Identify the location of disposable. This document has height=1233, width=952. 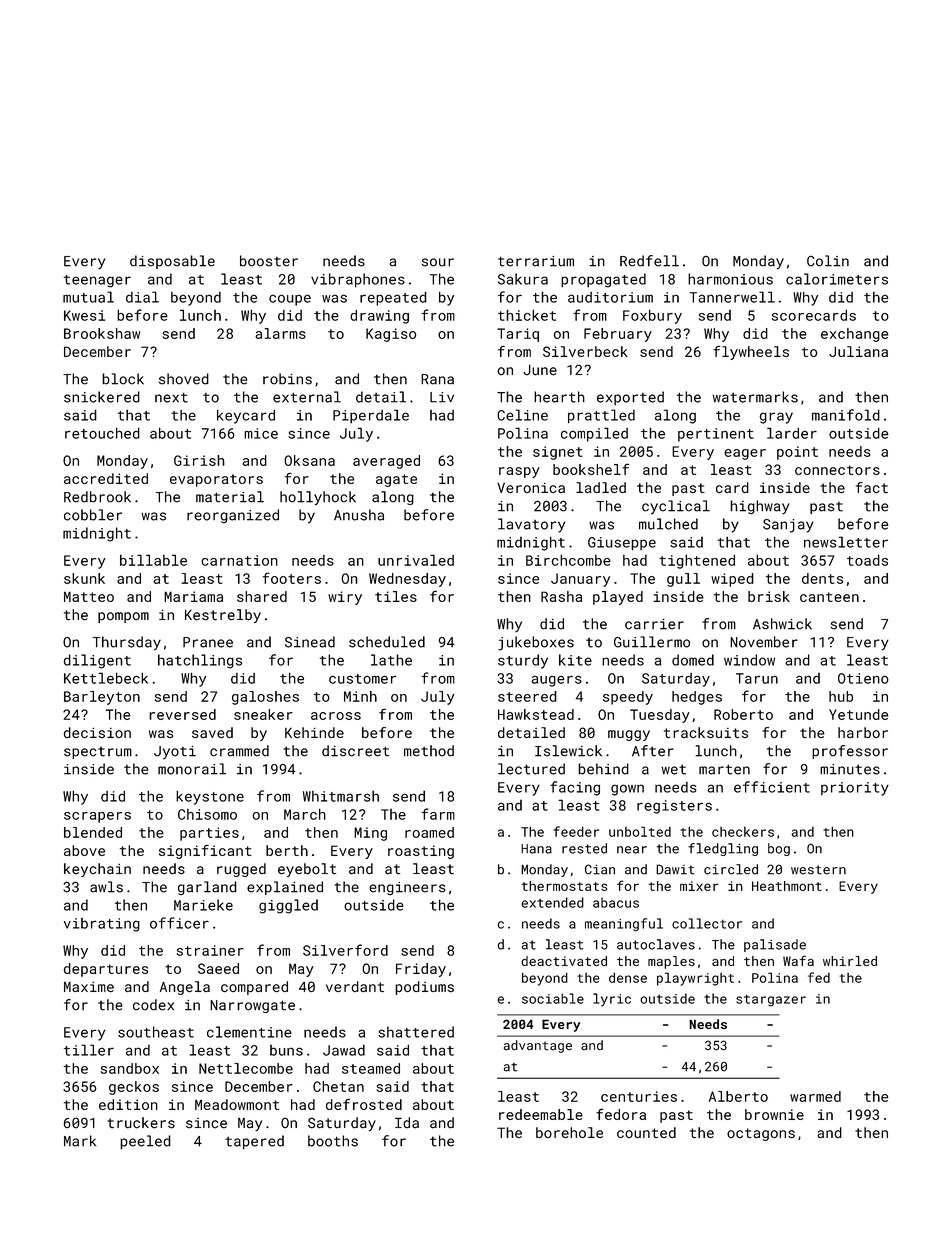
(172, 262).
